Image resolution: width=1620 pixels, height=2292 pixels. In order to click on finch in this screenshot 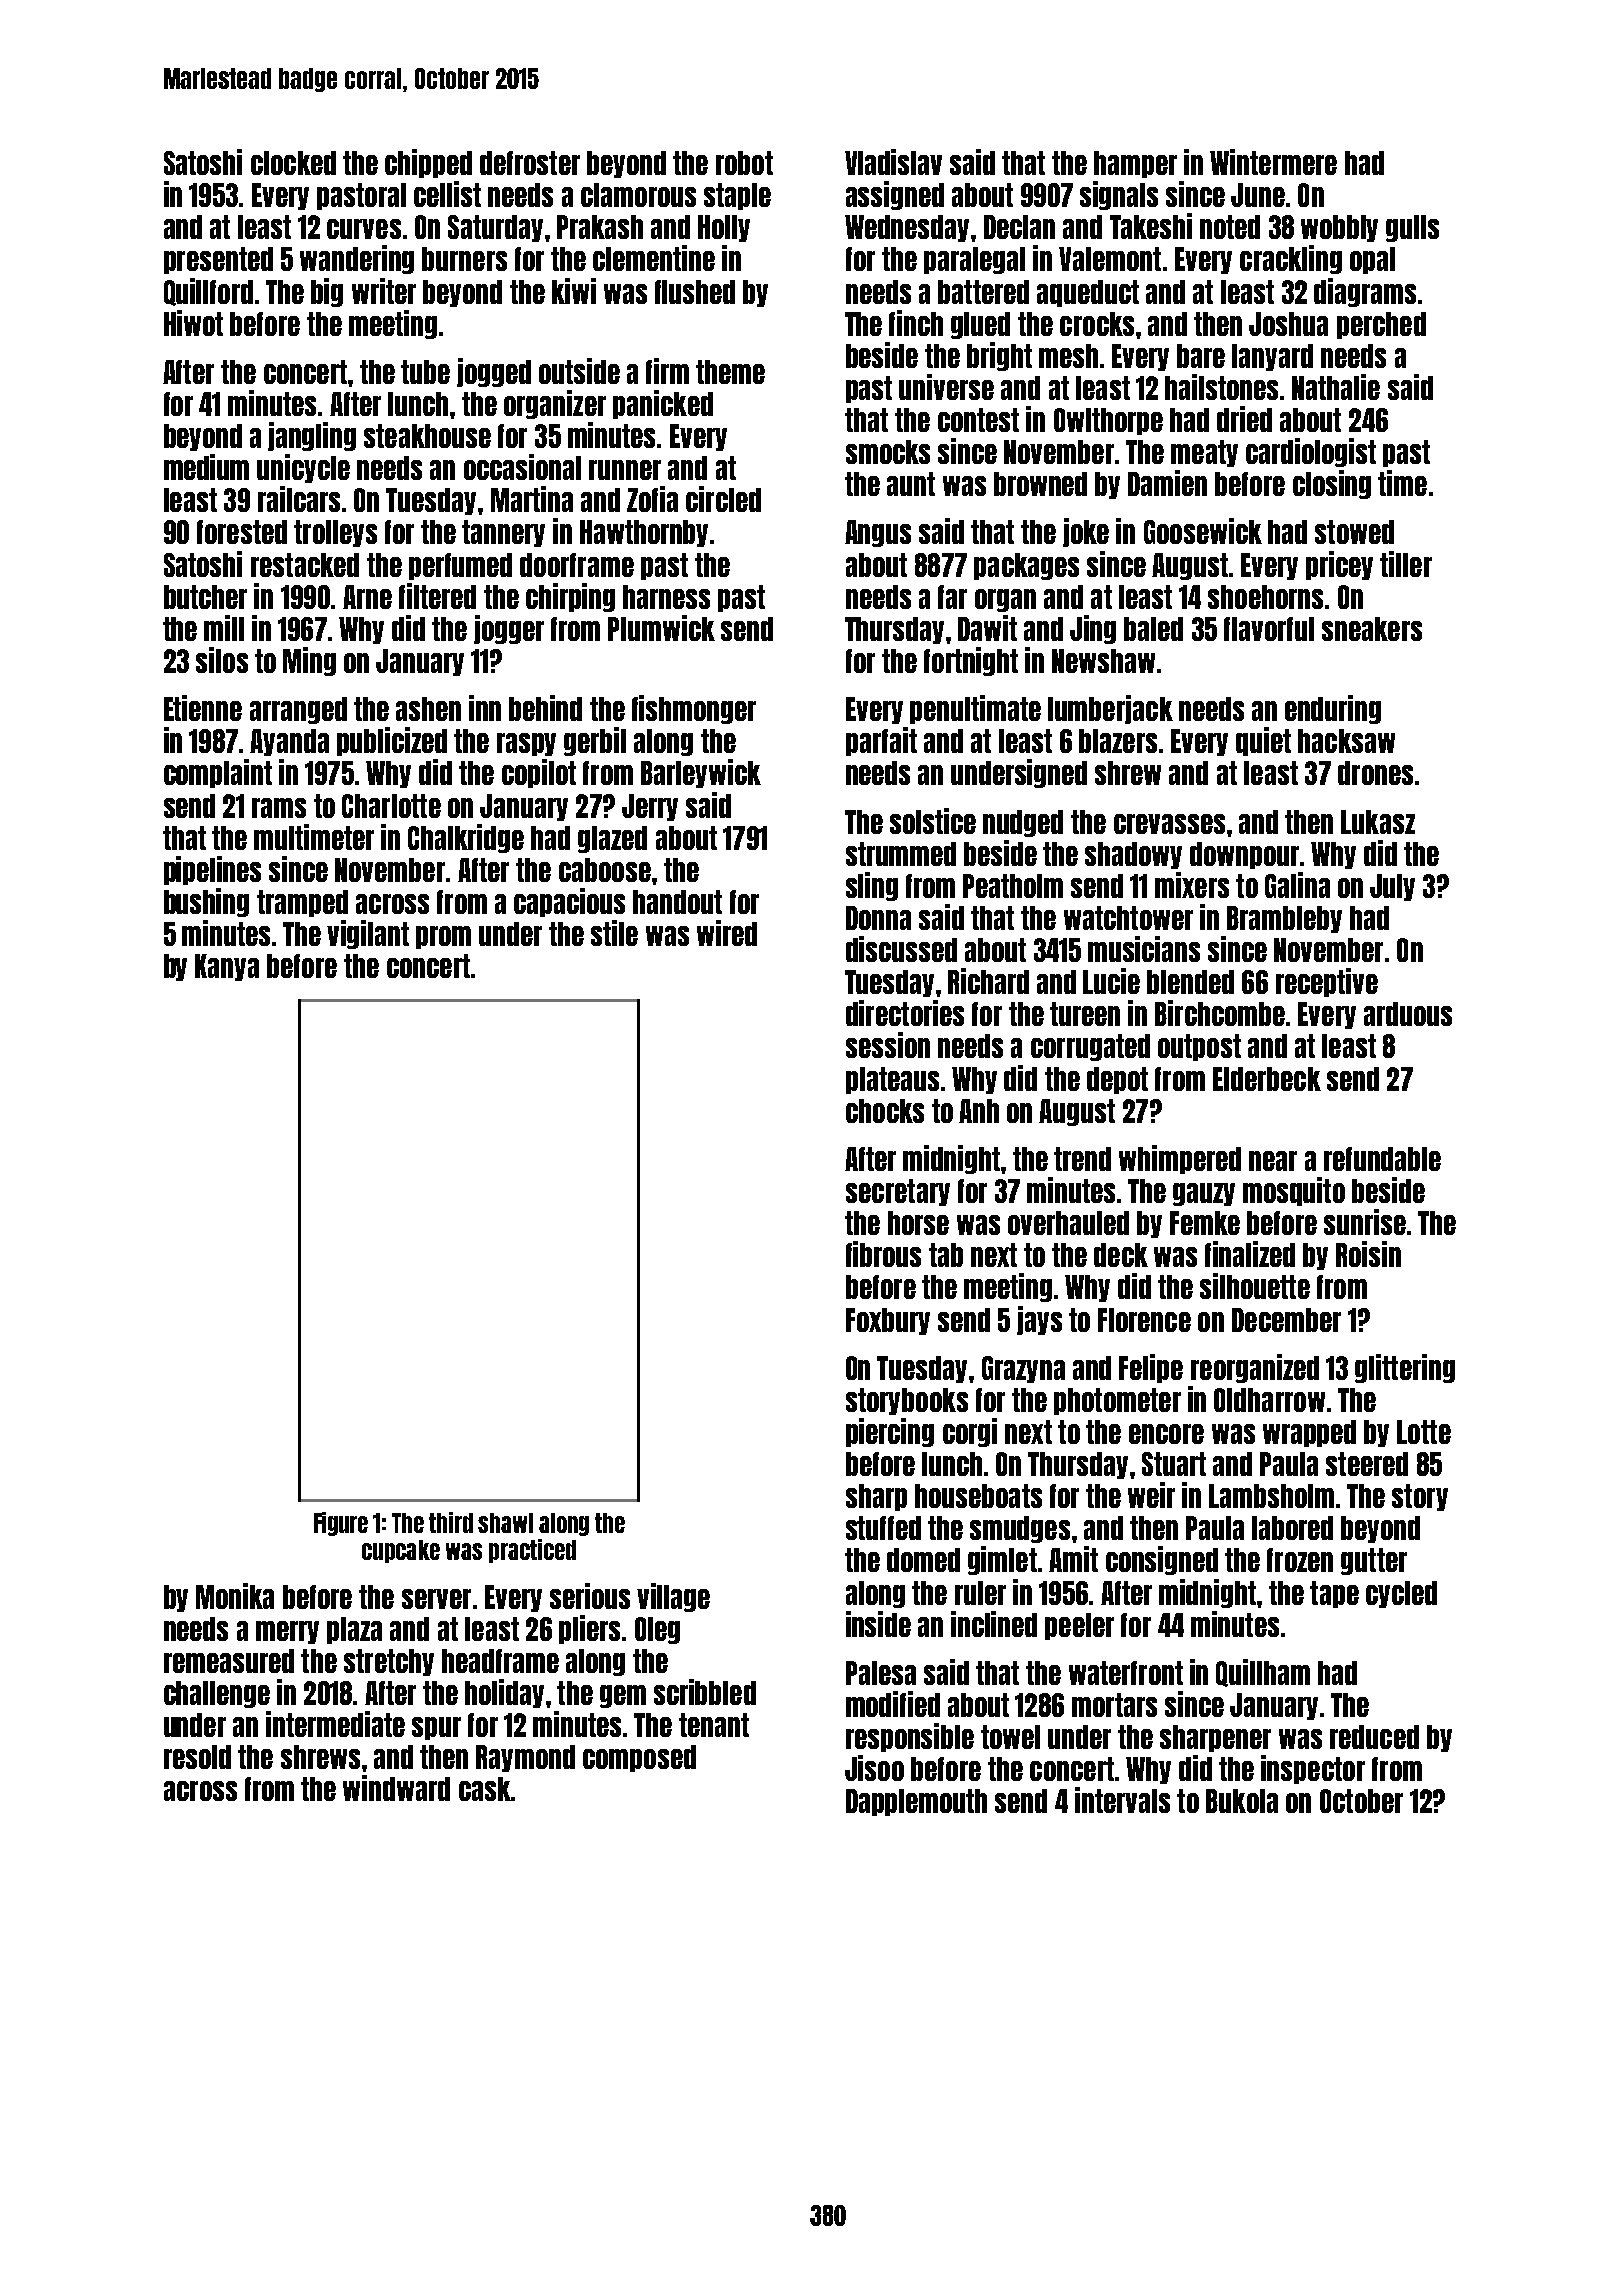, I will do `click(916, 323)`.
